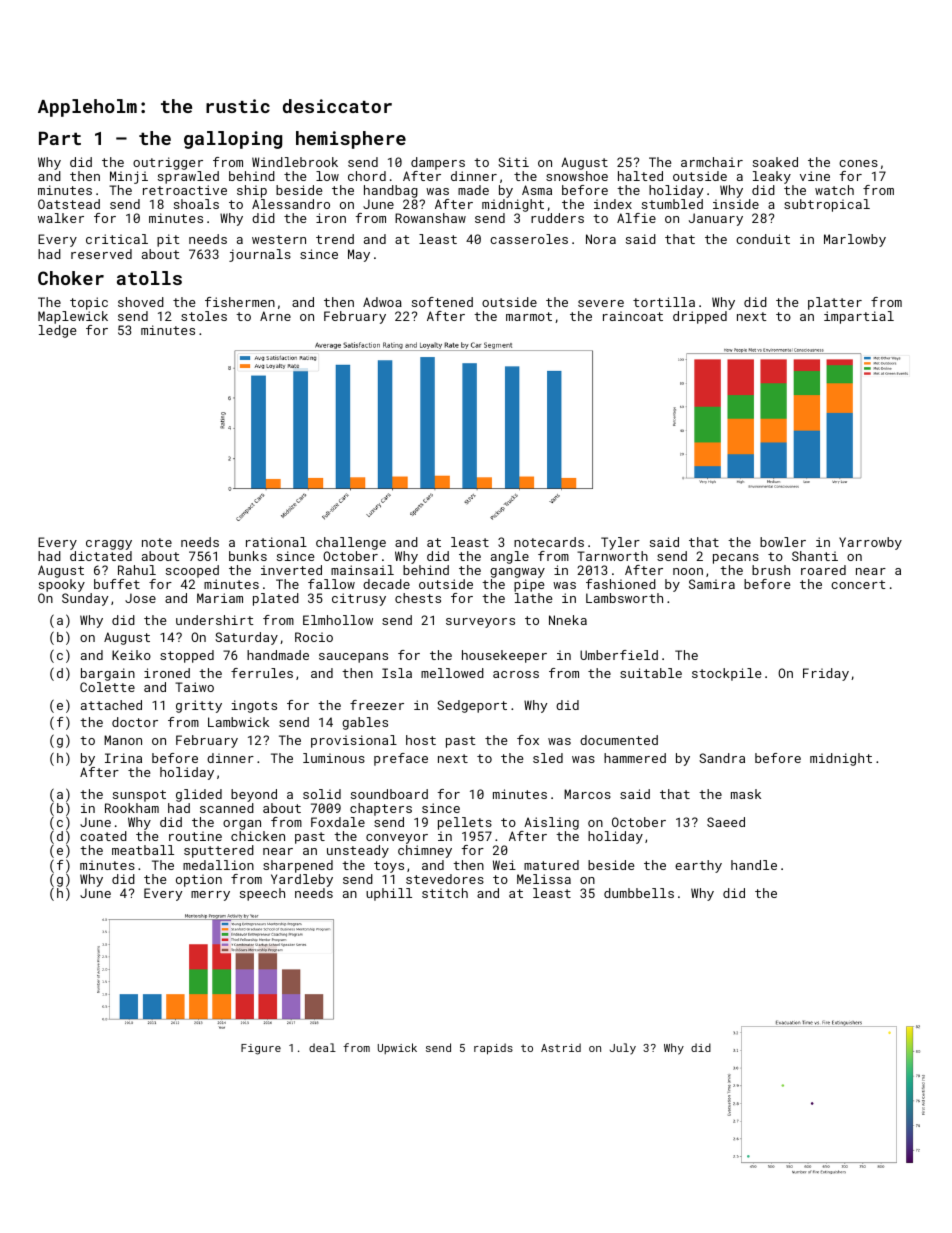 Image resolution: width=952 pixels, height=1233 pixels. Describe the element at coordinates (561, 1047) in the document. I see `Astrid` at that location.
